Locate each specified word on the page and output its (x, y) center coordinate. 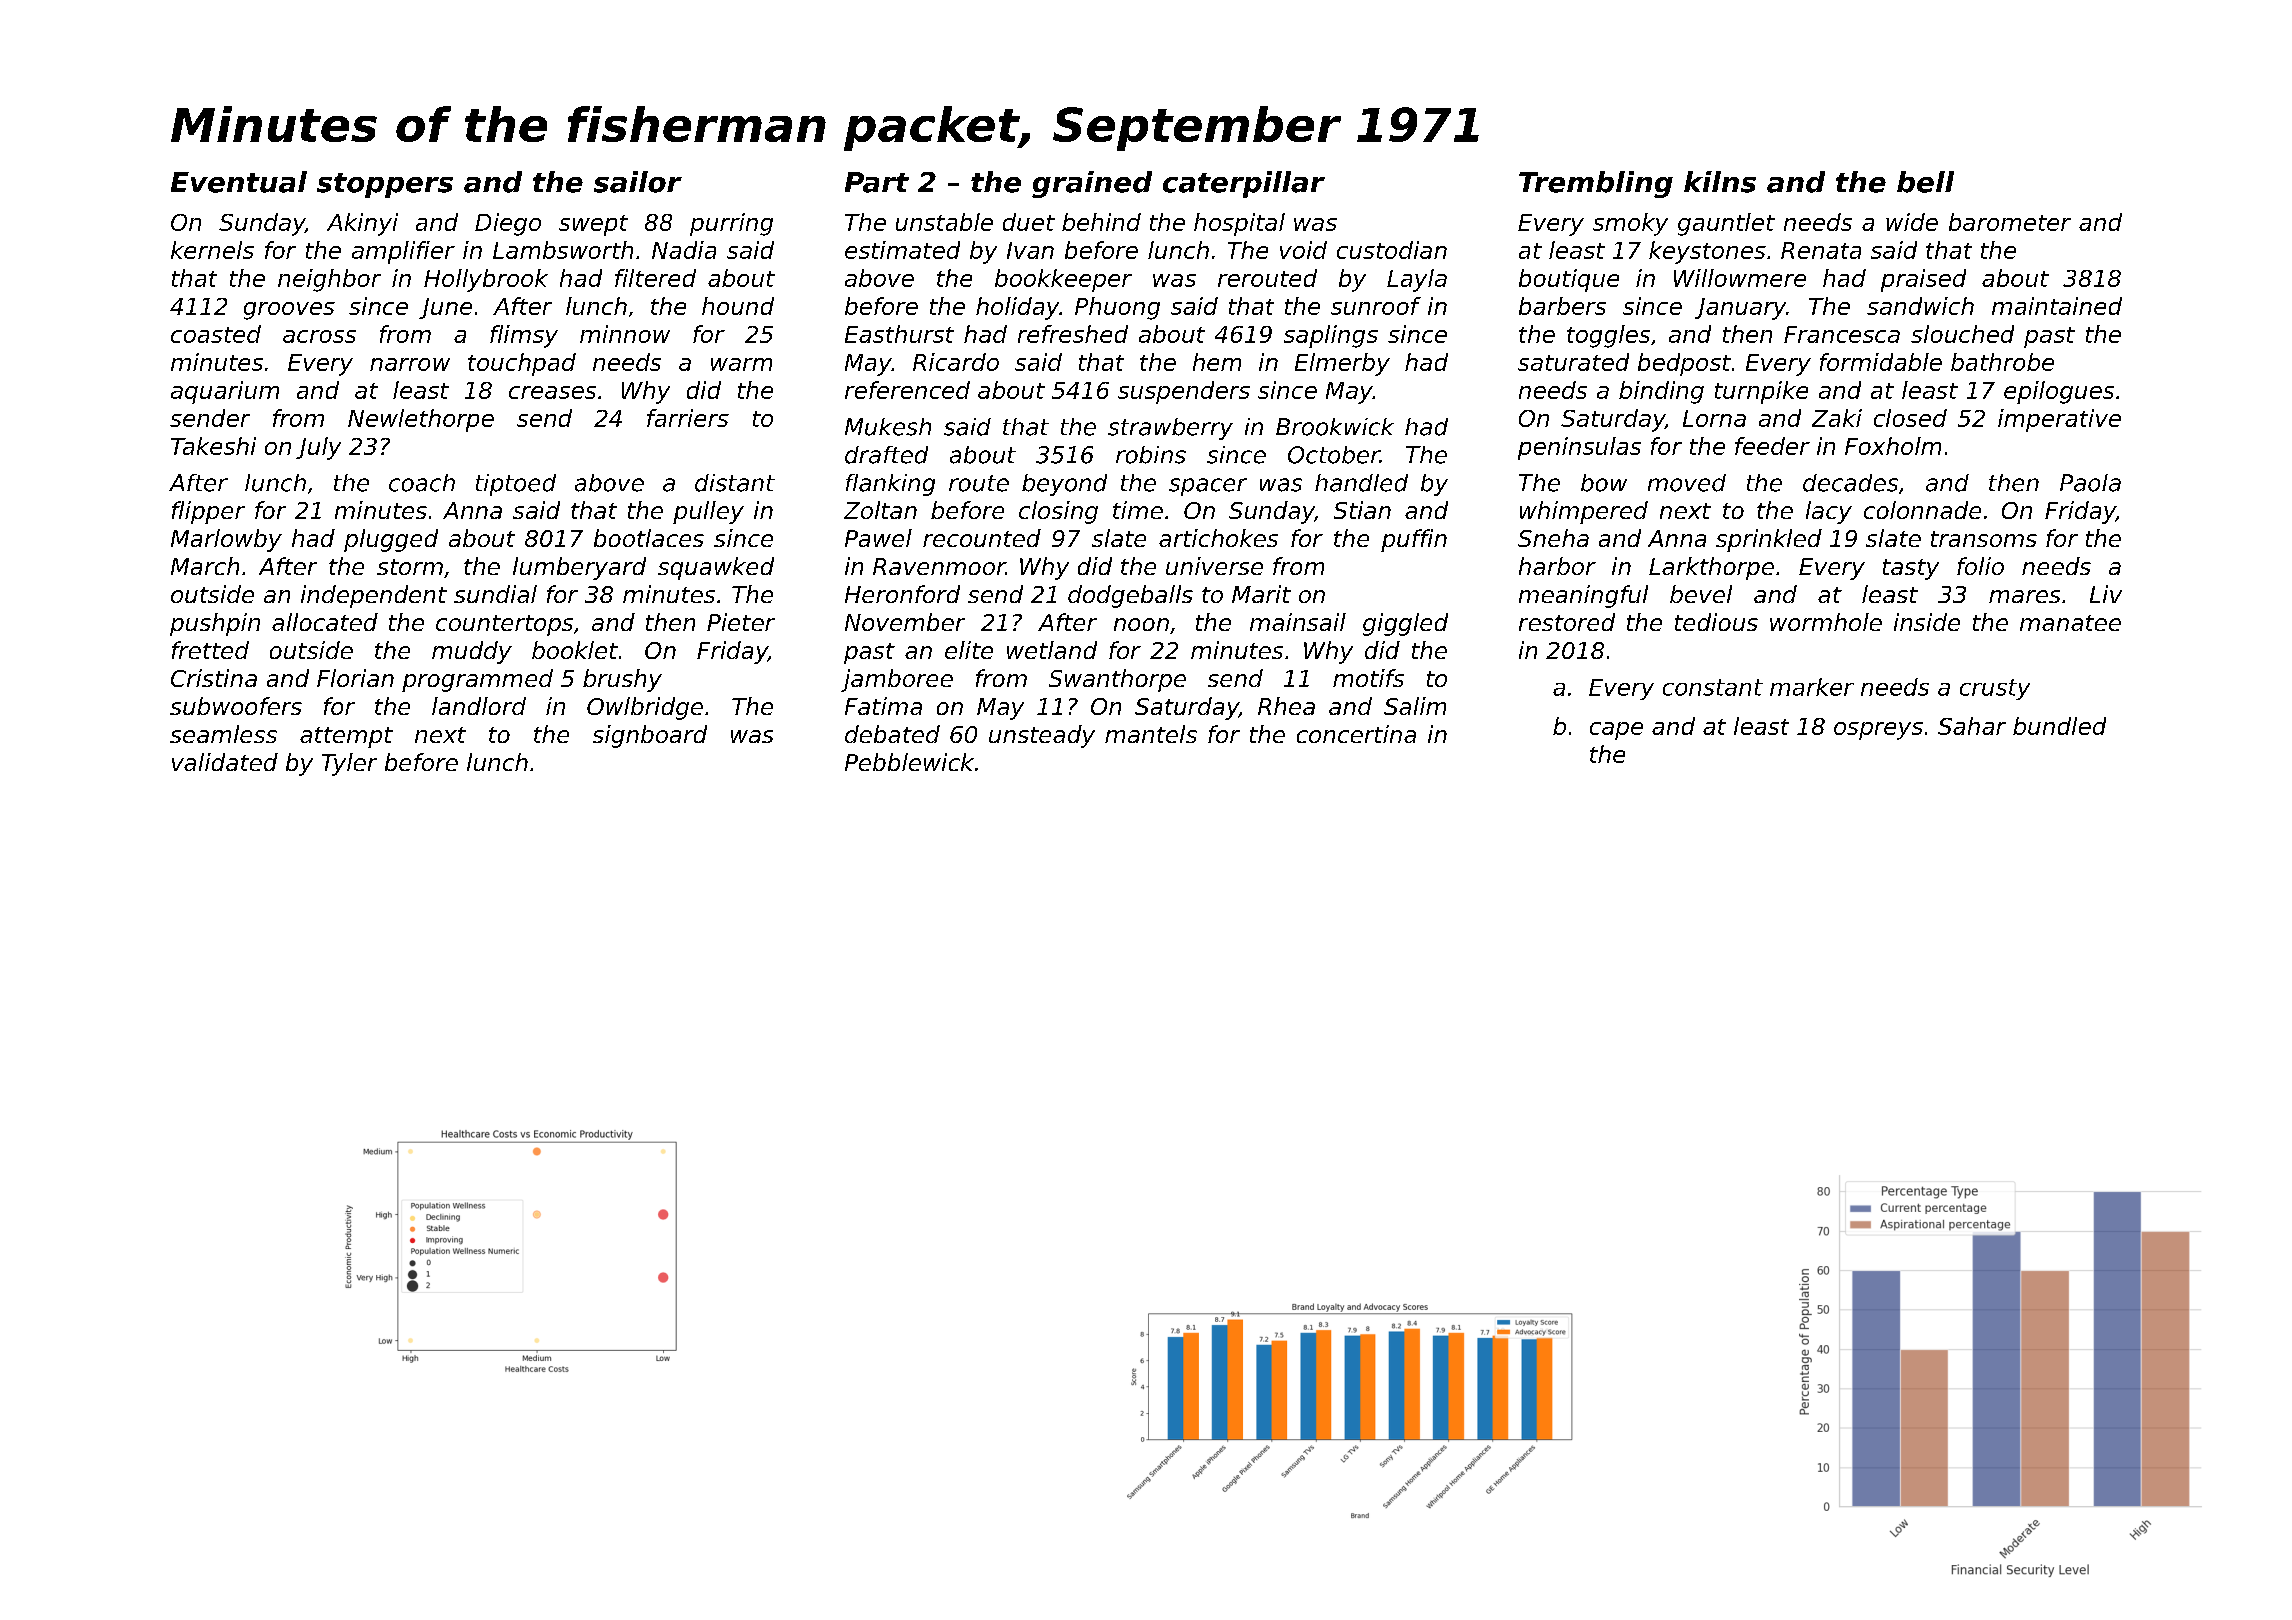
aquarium (225, 392)
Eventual (239, 182)
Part (877, 182)
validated (225, 762)
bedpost (1684, 364)
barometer (2010, 222)
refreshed (1073, 334)
